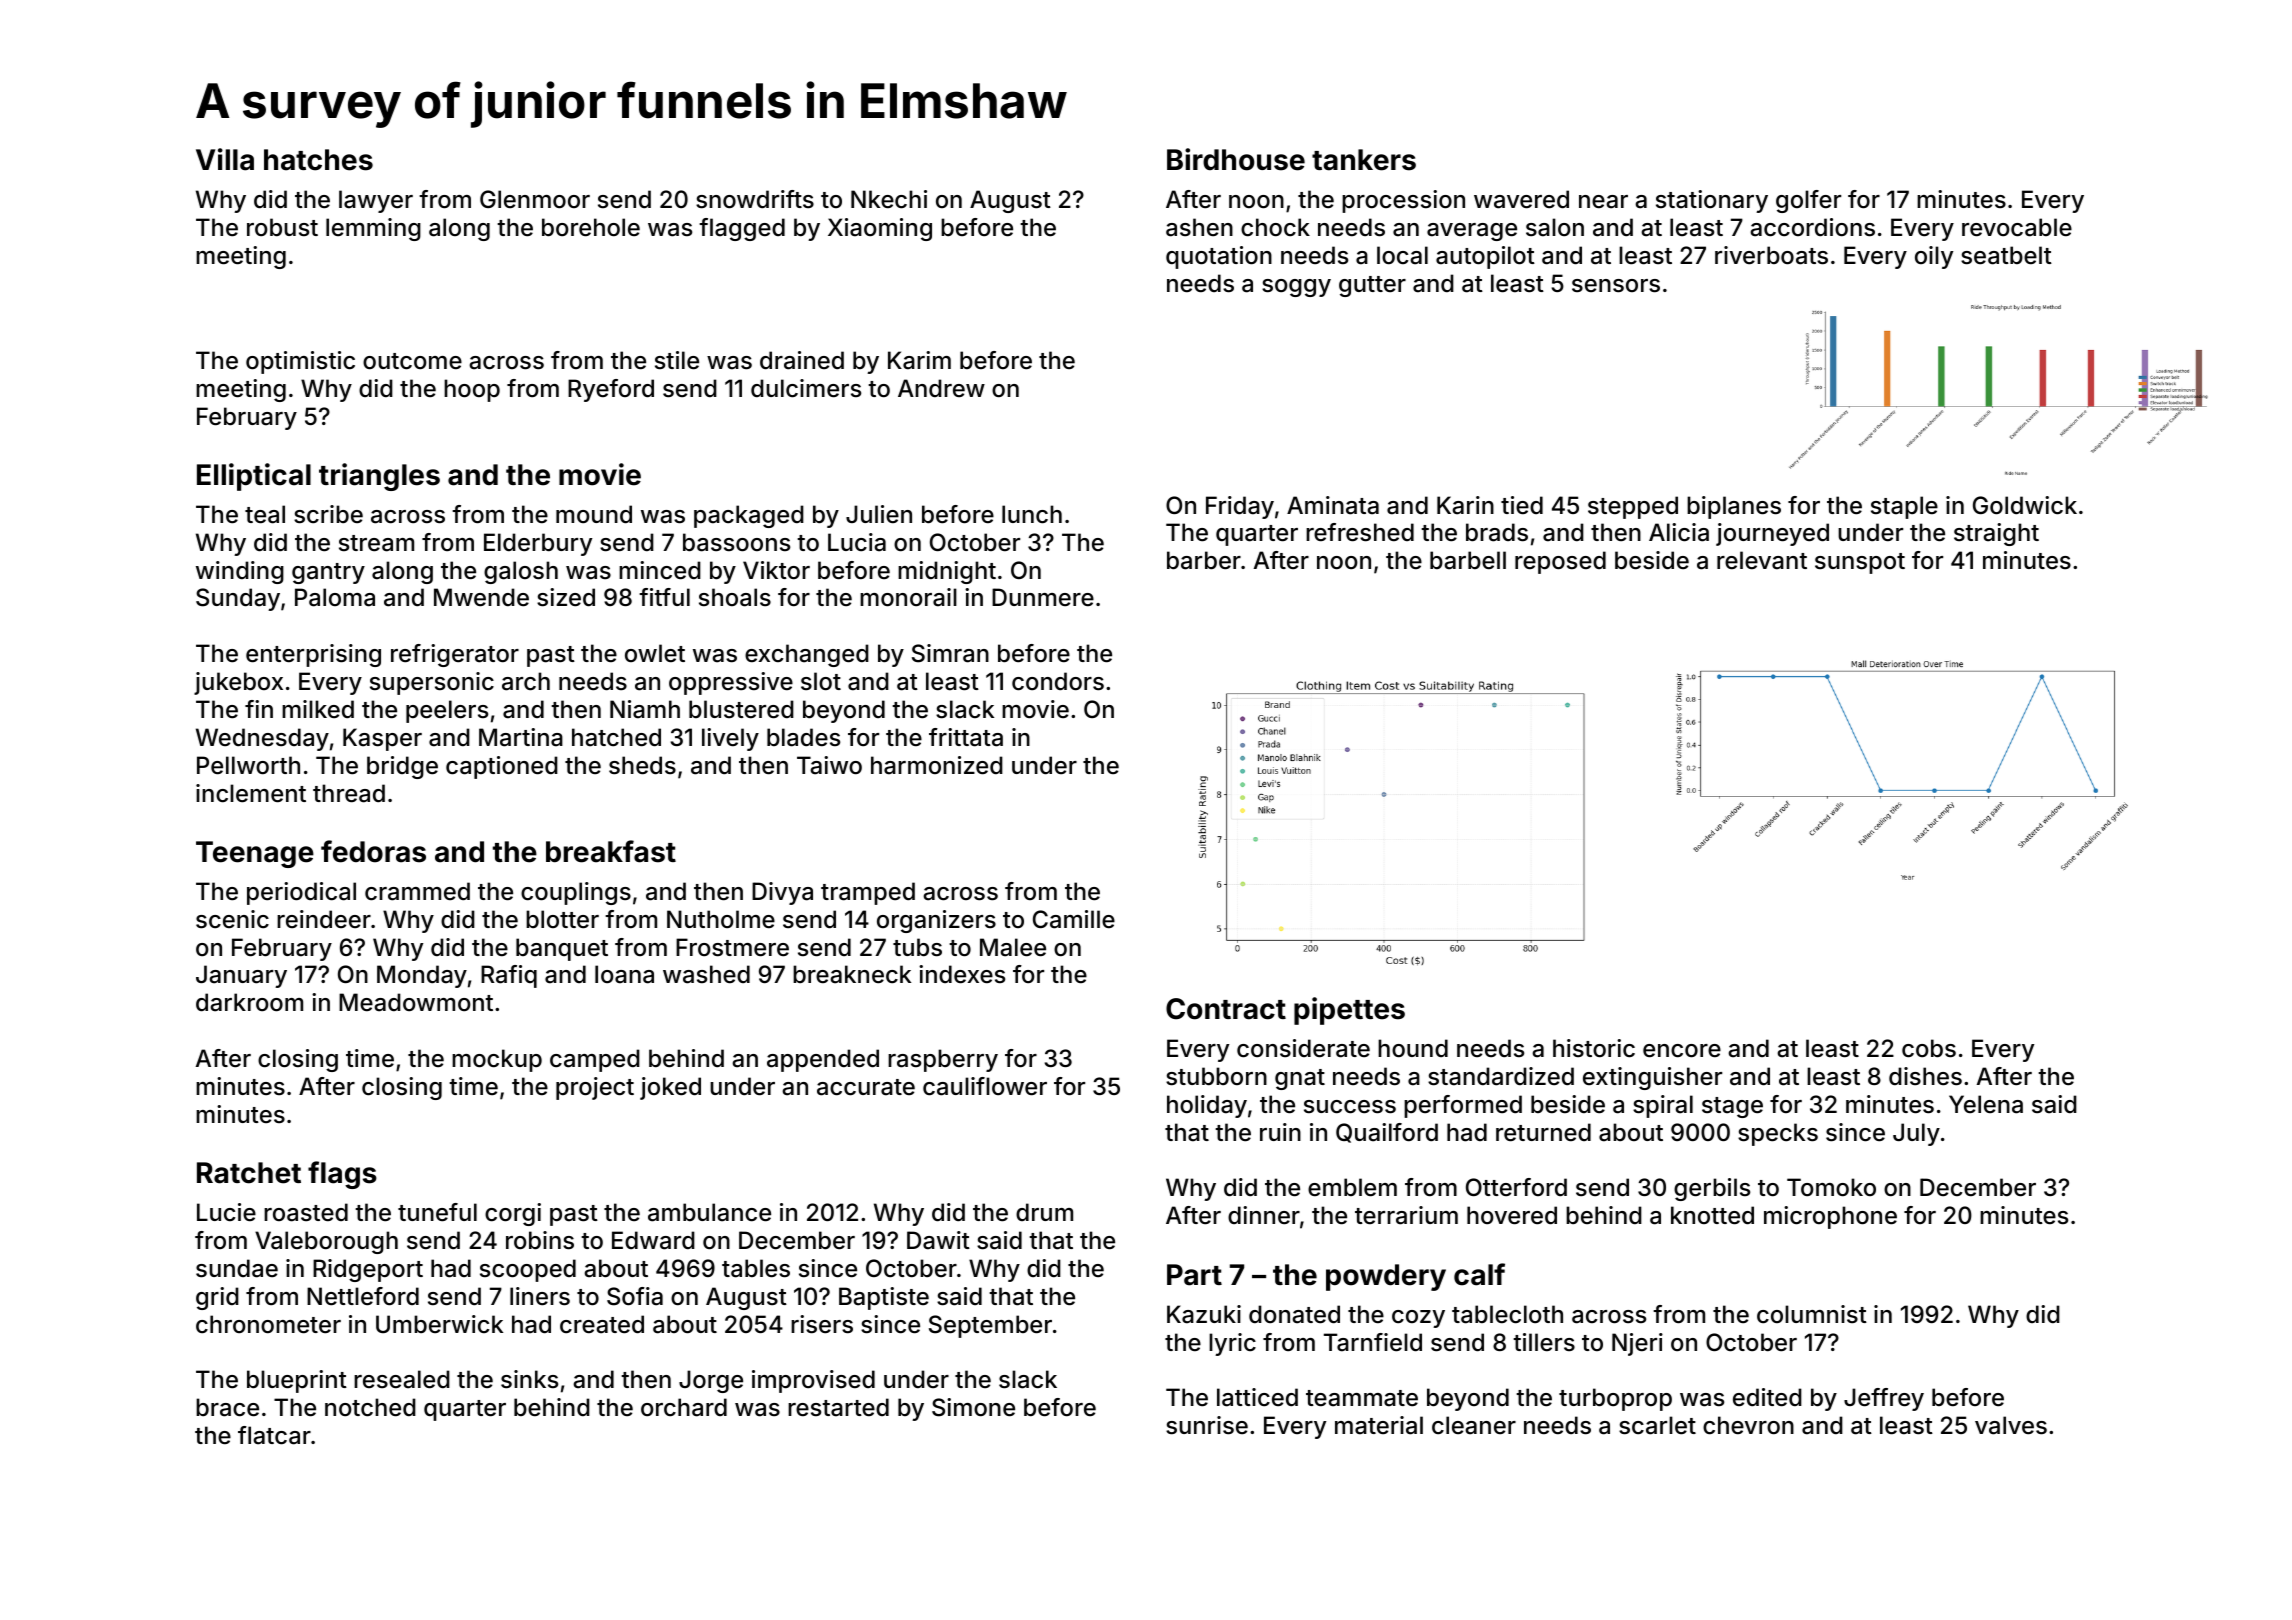 This screenshot has height=1620, width=2292. Describe the element at coordinates (1808, 201) in the screenshot. I see `golfer` at that location.
